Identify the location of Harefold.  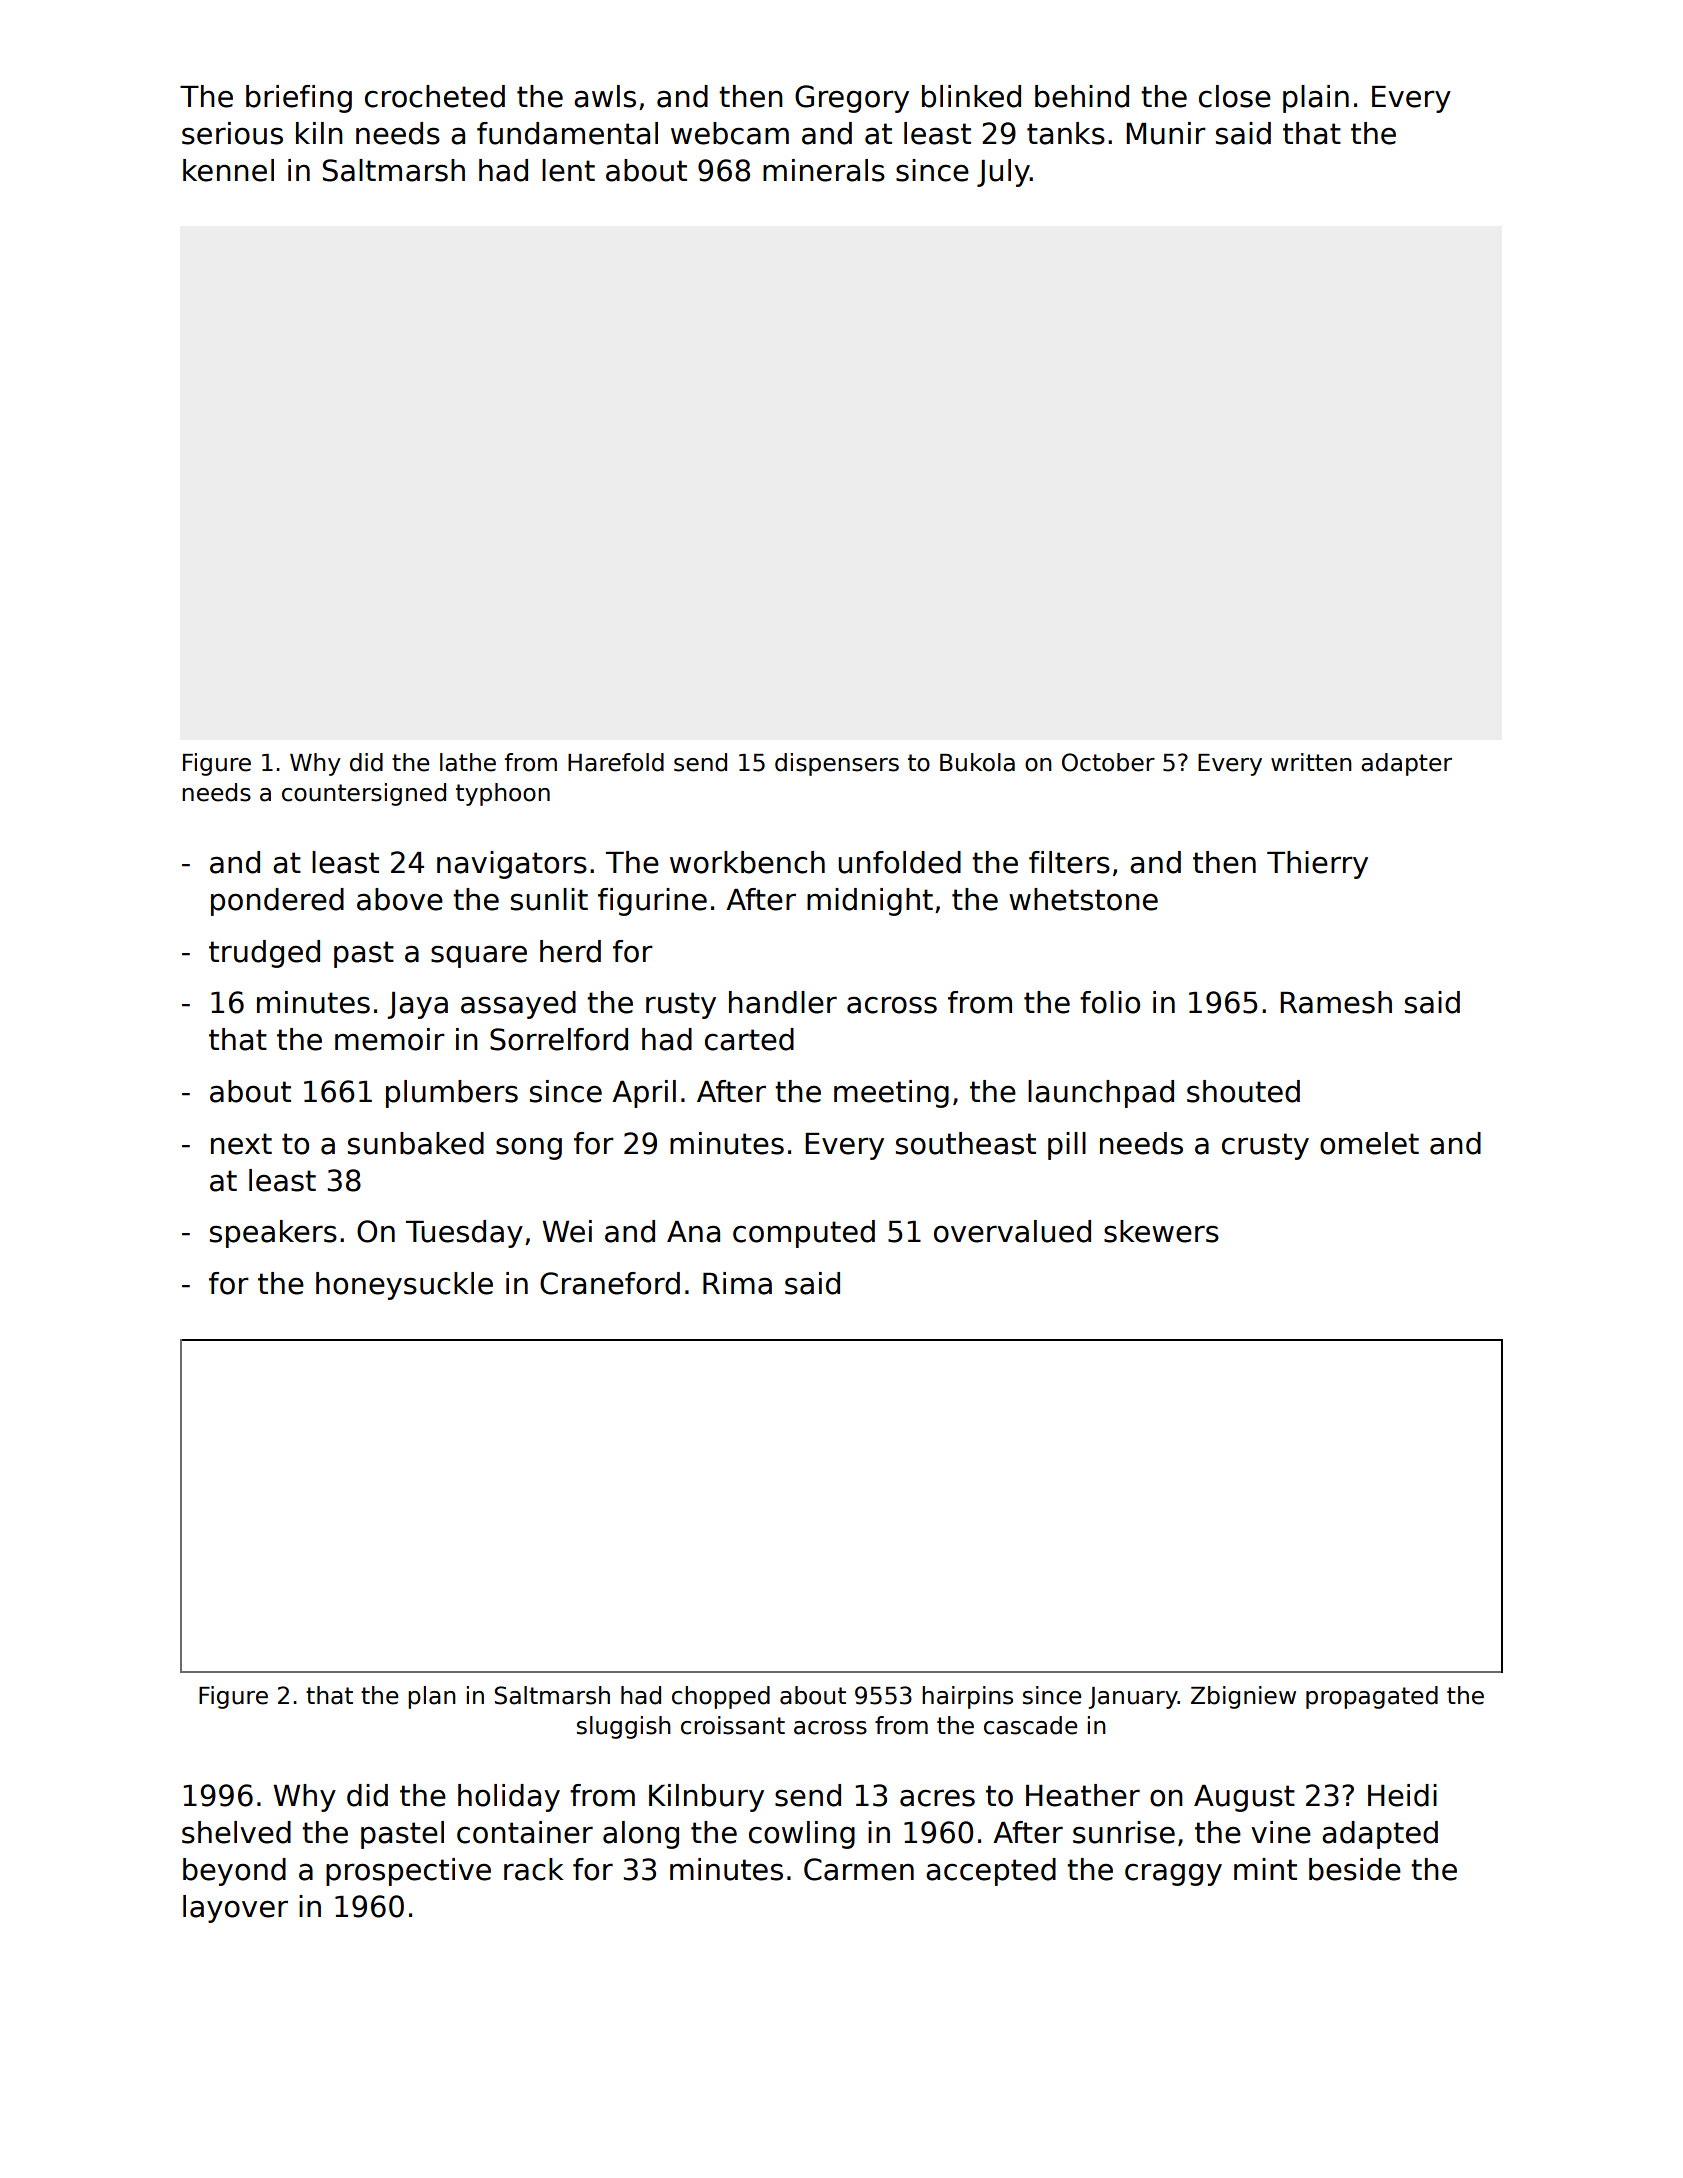
(616, 762).
